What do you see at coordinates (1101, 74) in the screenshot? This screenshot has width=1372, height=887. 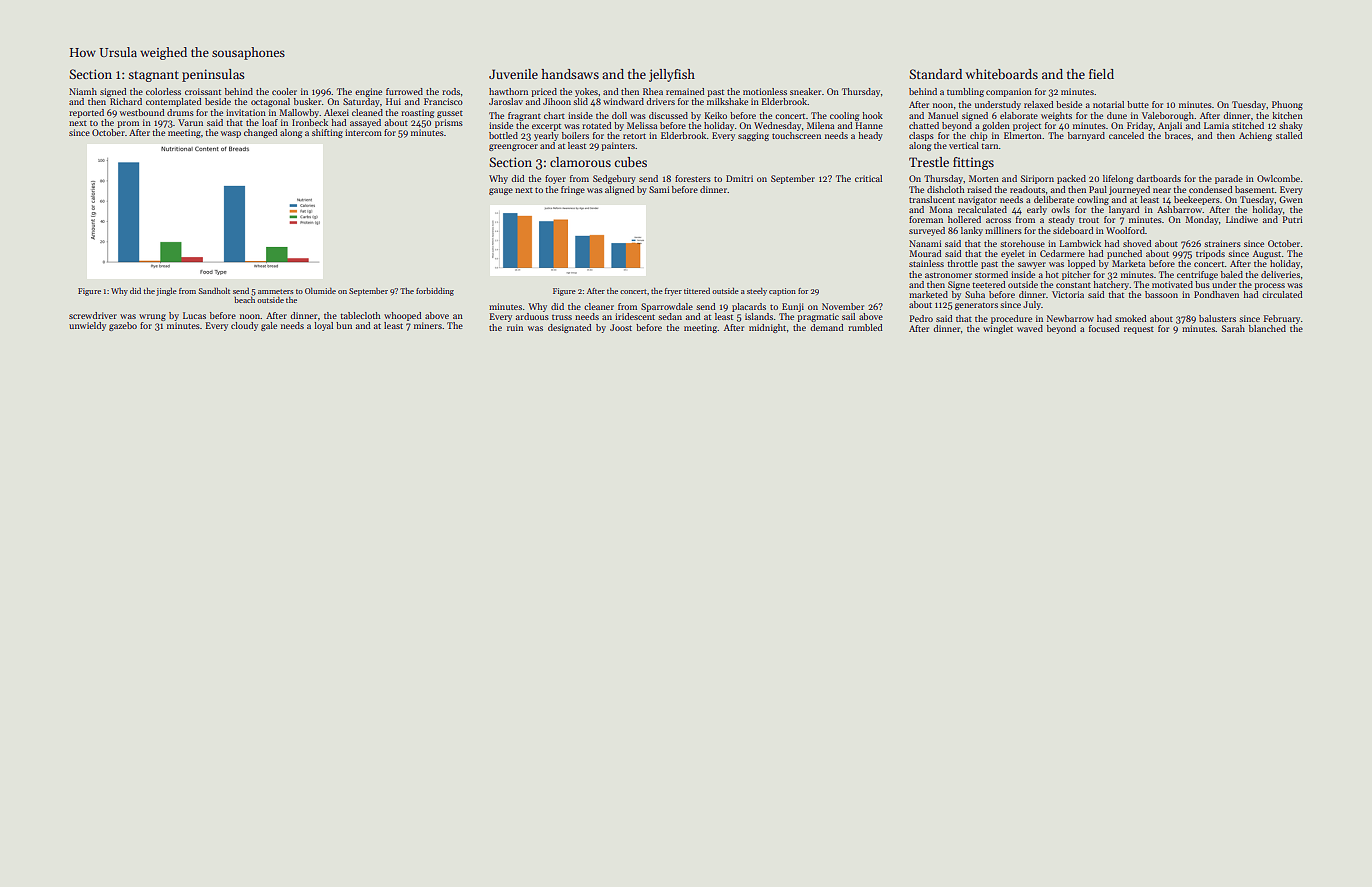 I see `field` at bounding box center [1101, 74].
